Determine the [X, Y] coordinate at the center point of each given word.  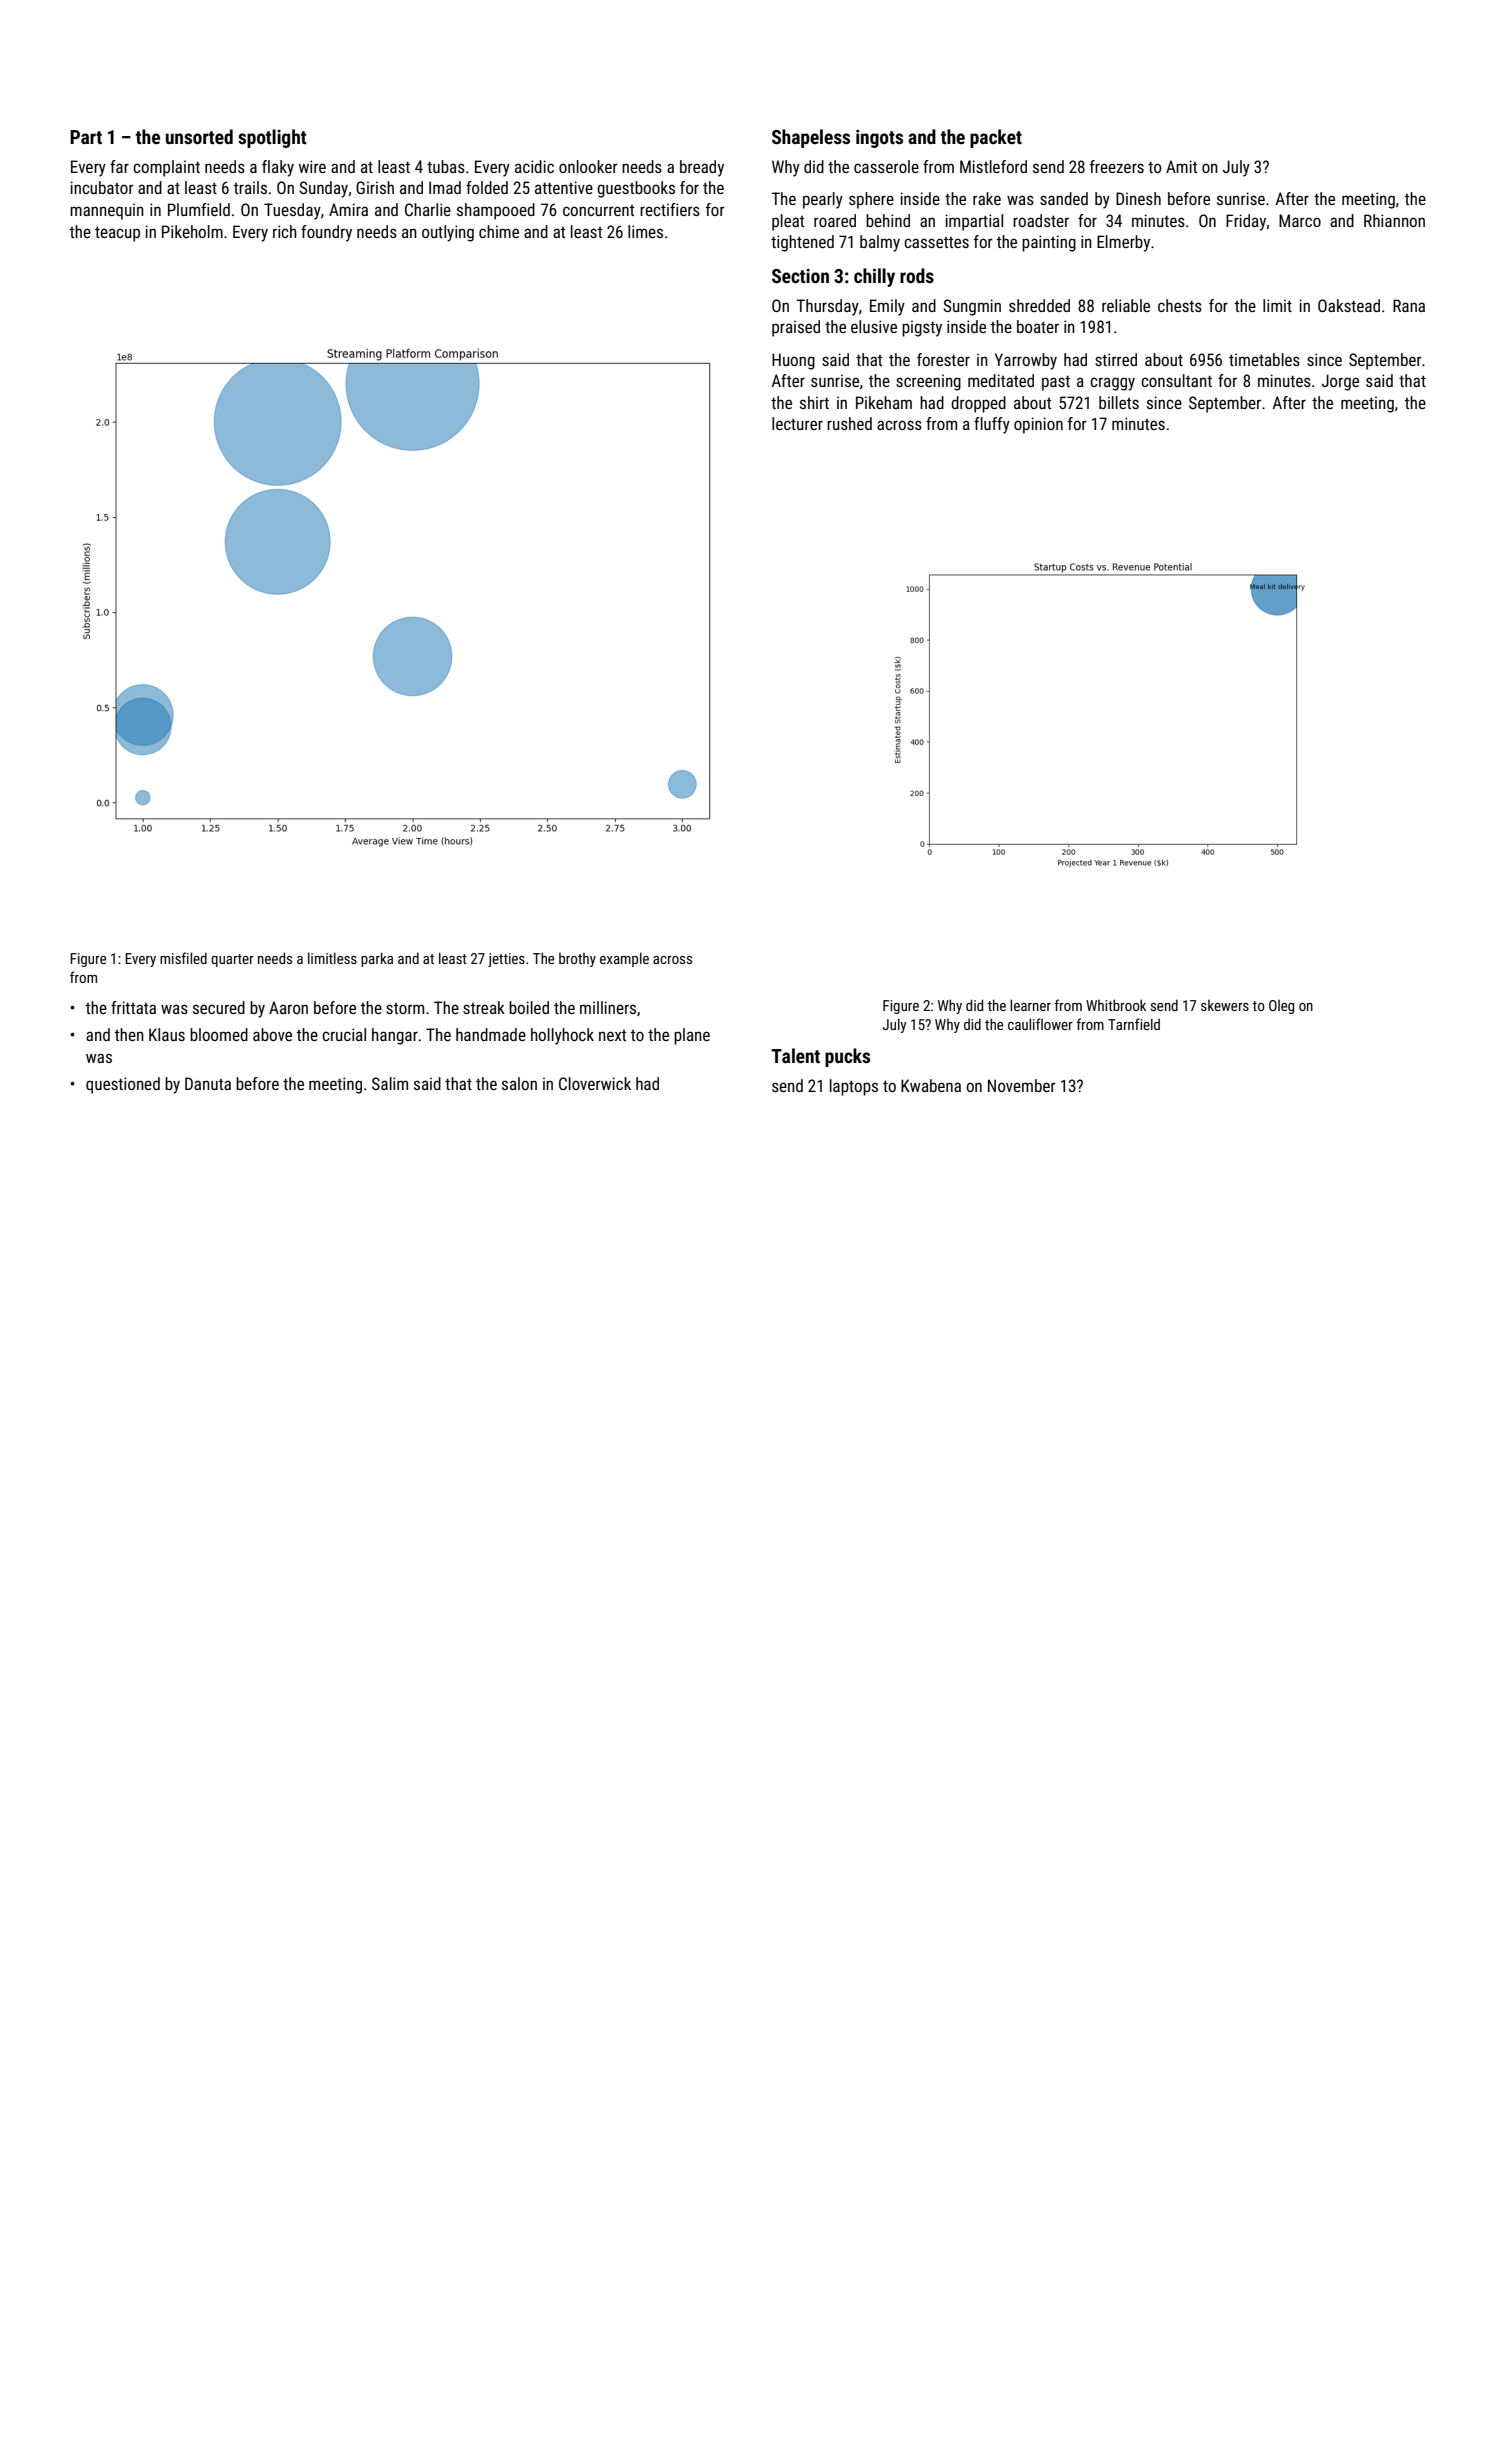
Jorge [1340, 382]
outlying [448, 233]
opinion [1038, 425]
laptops [854, 1087]
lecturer [797, 423]
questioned [123, 1085]
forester [943, 359]
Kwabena [931, 1085]
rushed [849, 423]
